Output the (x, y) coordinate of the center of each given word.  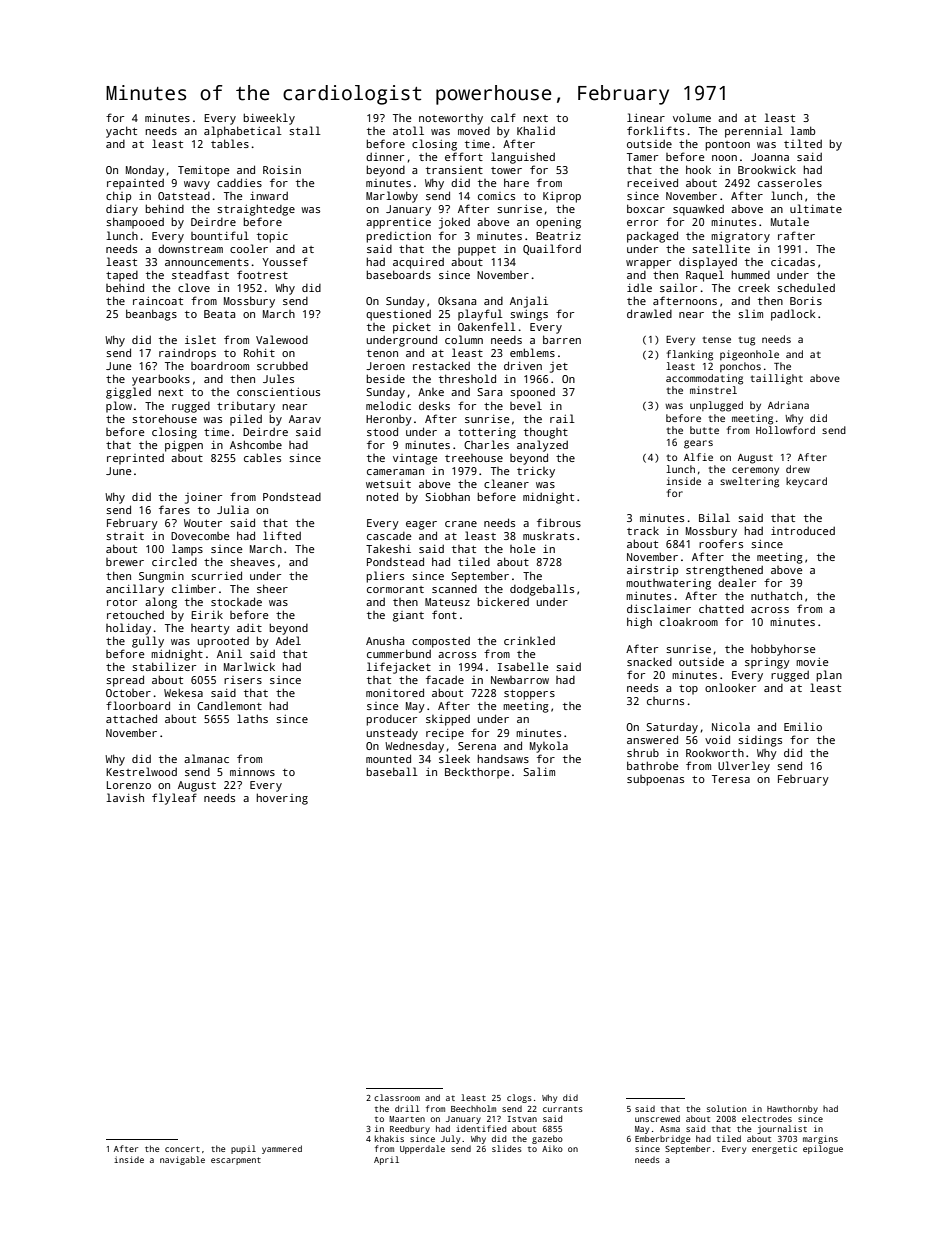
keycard (806, 482)
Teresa (731, 779)
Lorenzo (129, 785)
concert (182, 1149)
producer (391, 720)
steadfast (200, 274)
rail (562, 418)
